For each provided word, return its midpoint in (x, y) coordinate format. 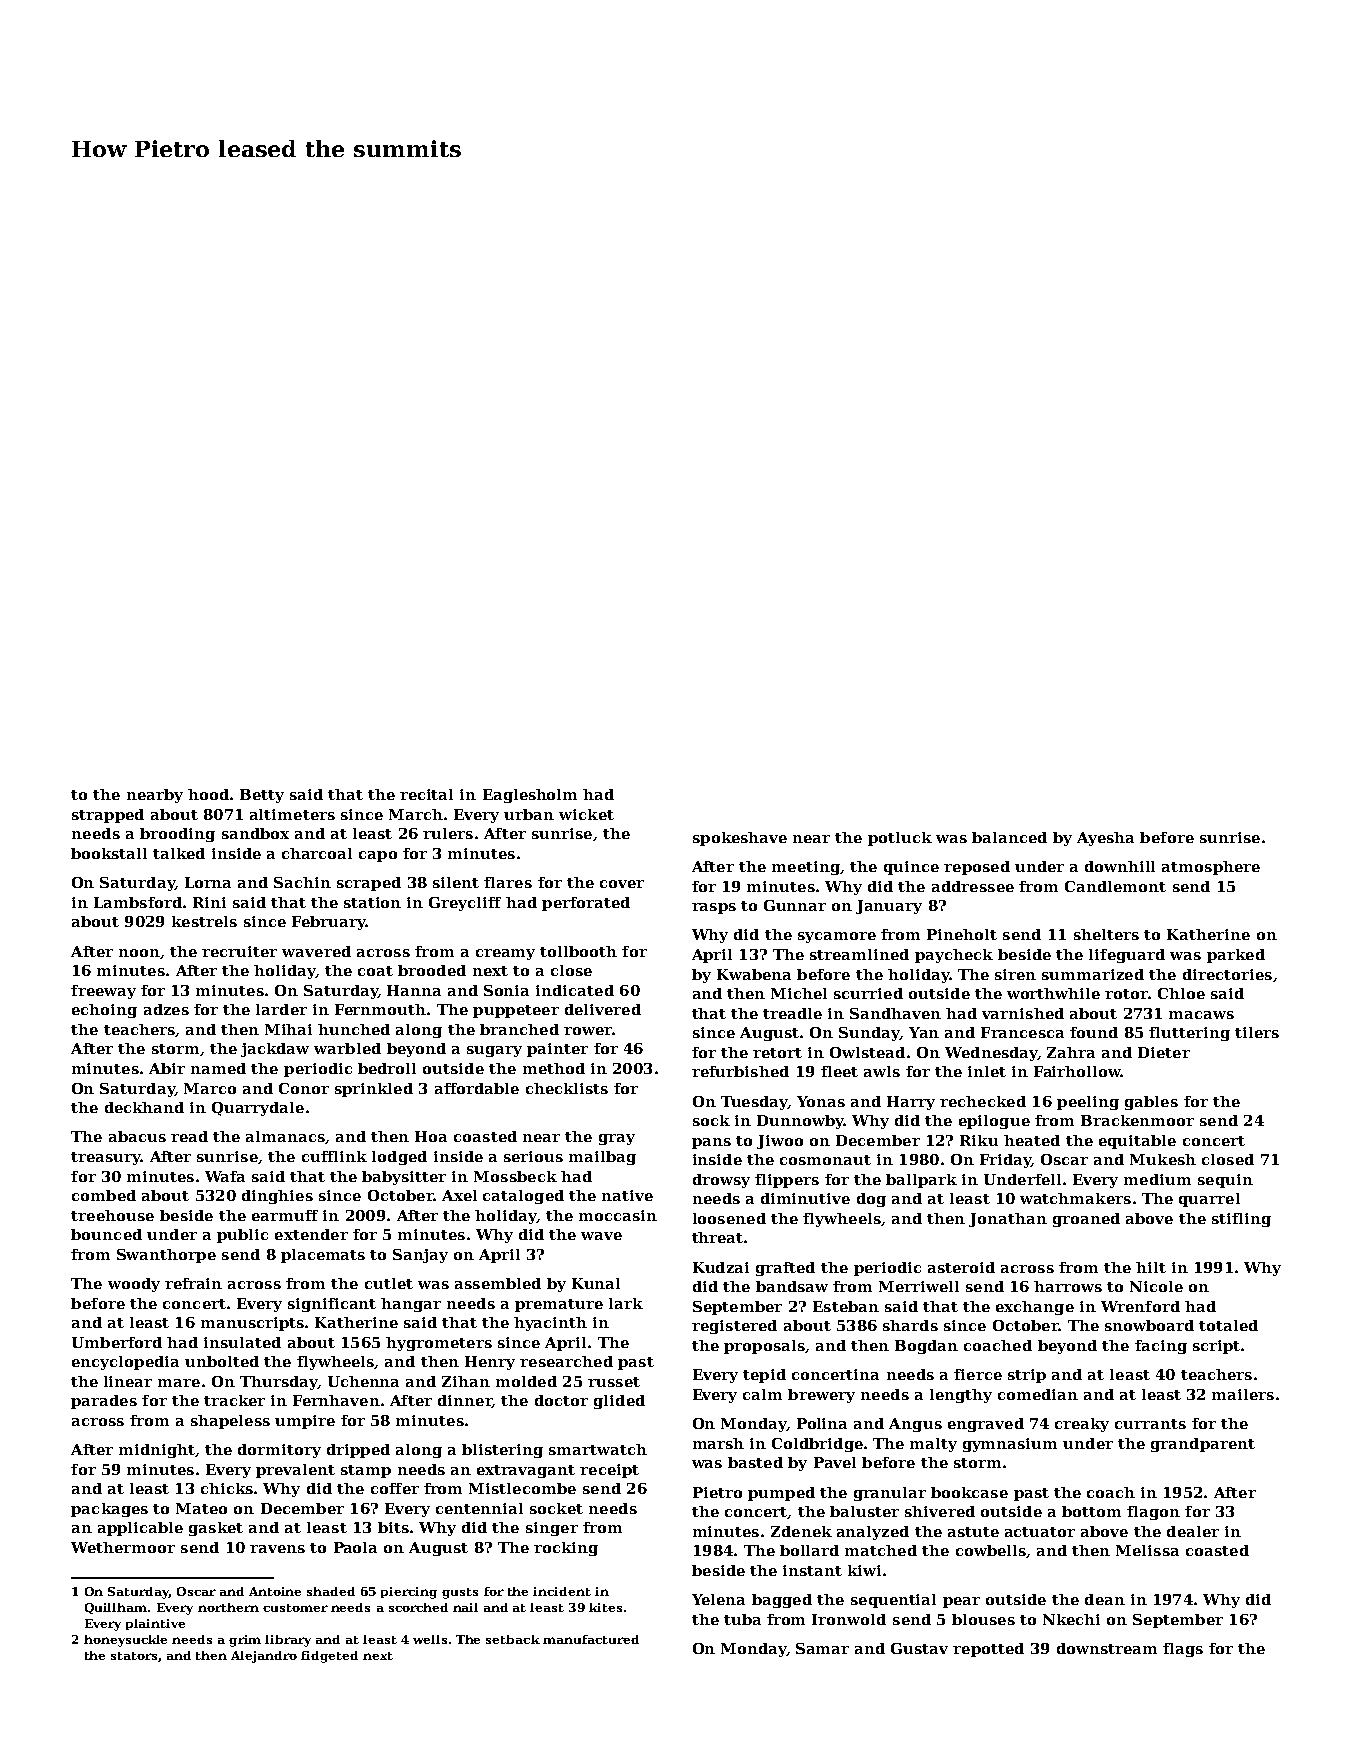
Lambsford (138, 902)
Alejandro (264, 1657)
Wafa (225, 1176)
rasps (714, 908)
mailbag (602, 1158)
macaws (1201, 1015)
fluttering (1189, 1034)
